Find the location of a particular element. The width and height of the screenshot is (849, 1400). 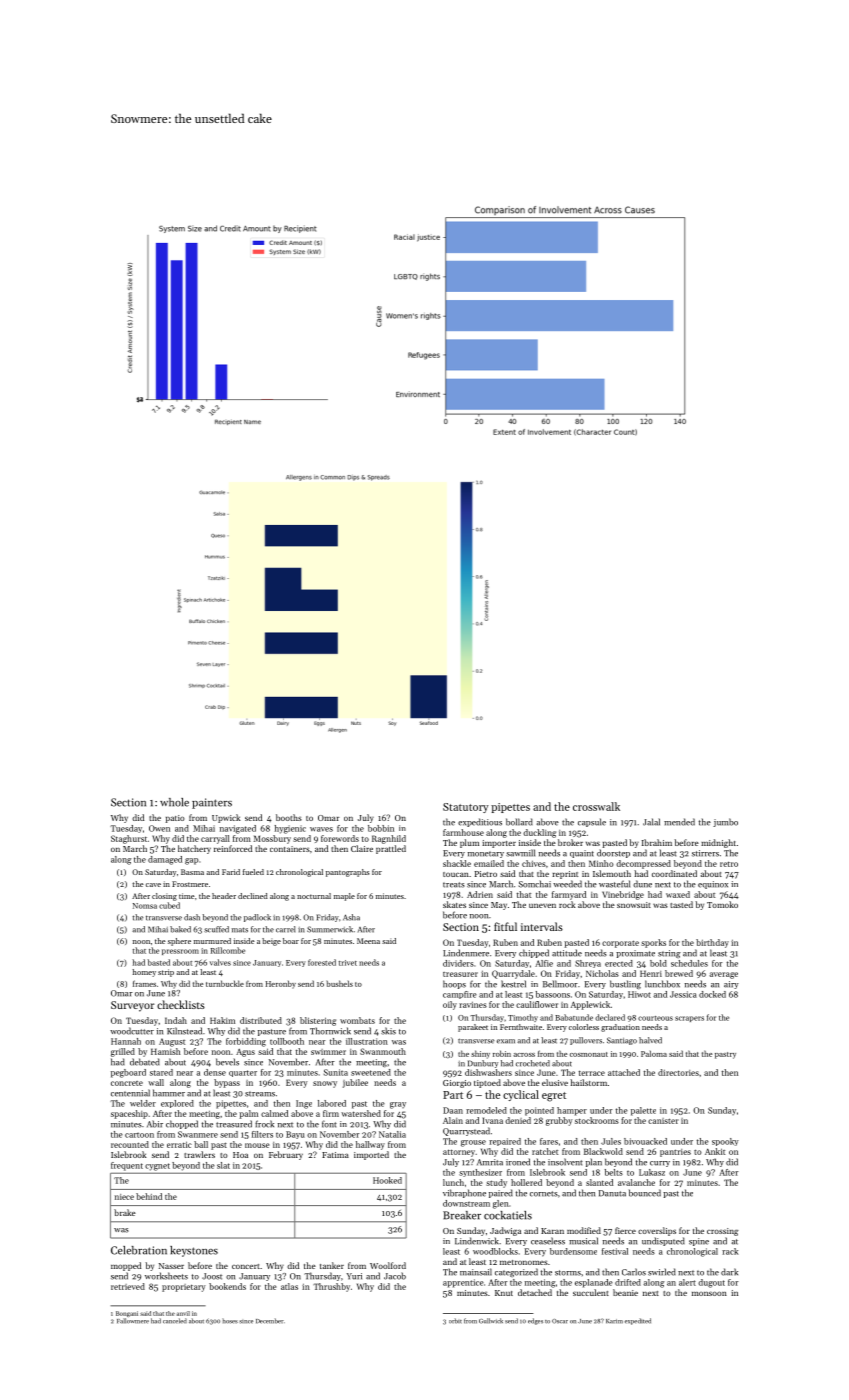

corporate is located at coordinates (620, 944).
